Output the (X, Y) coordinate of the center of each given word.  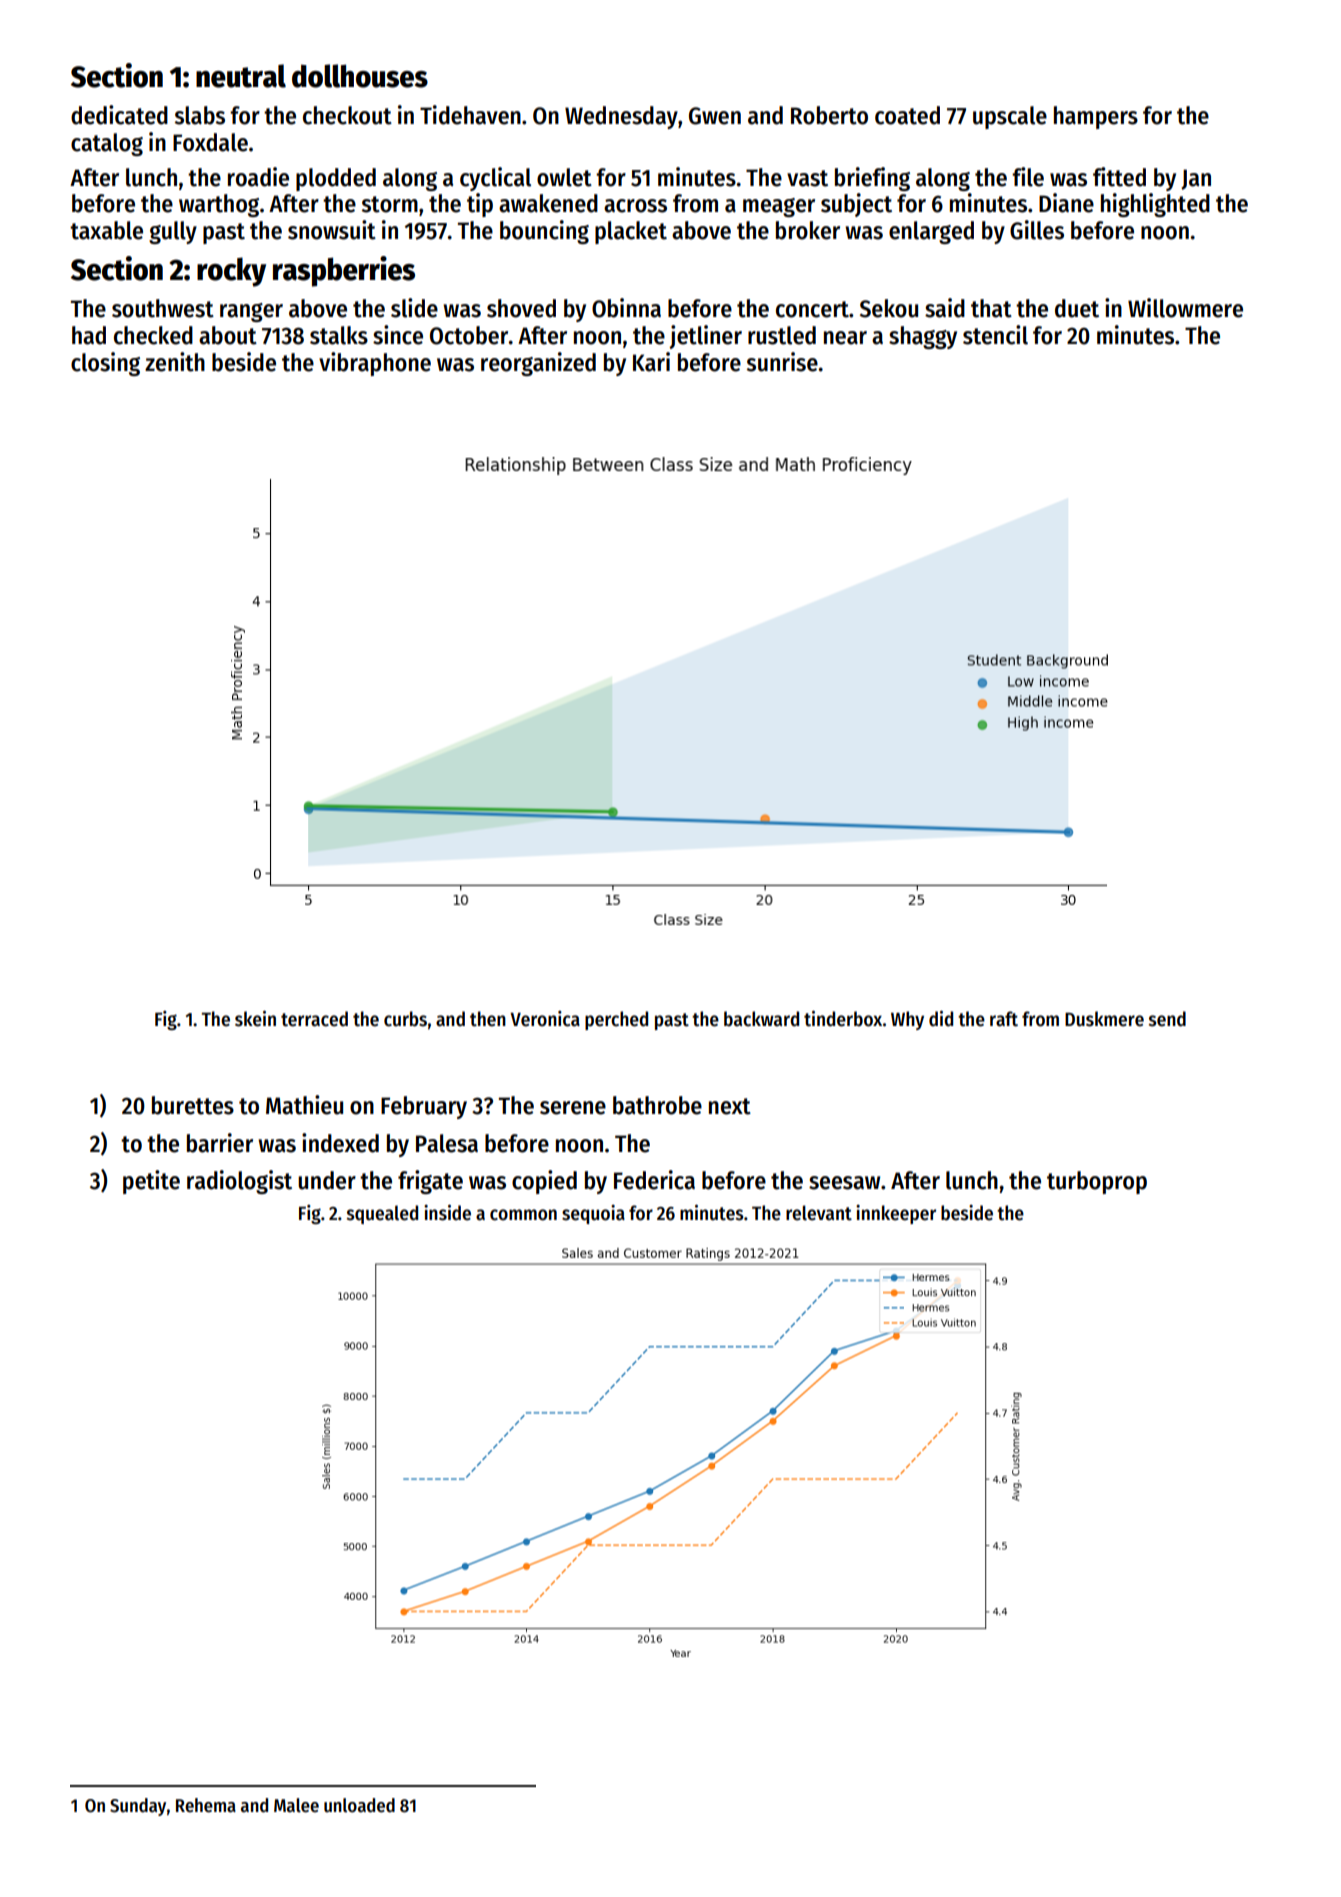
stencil (995, 335)
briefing (872, 179)
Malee (296, 1805)
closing (105, 364)
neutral (241, 76)
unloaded (359, 1805)
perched (616, 1020)
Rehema (206, 1805)
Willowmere (1185, 308)
